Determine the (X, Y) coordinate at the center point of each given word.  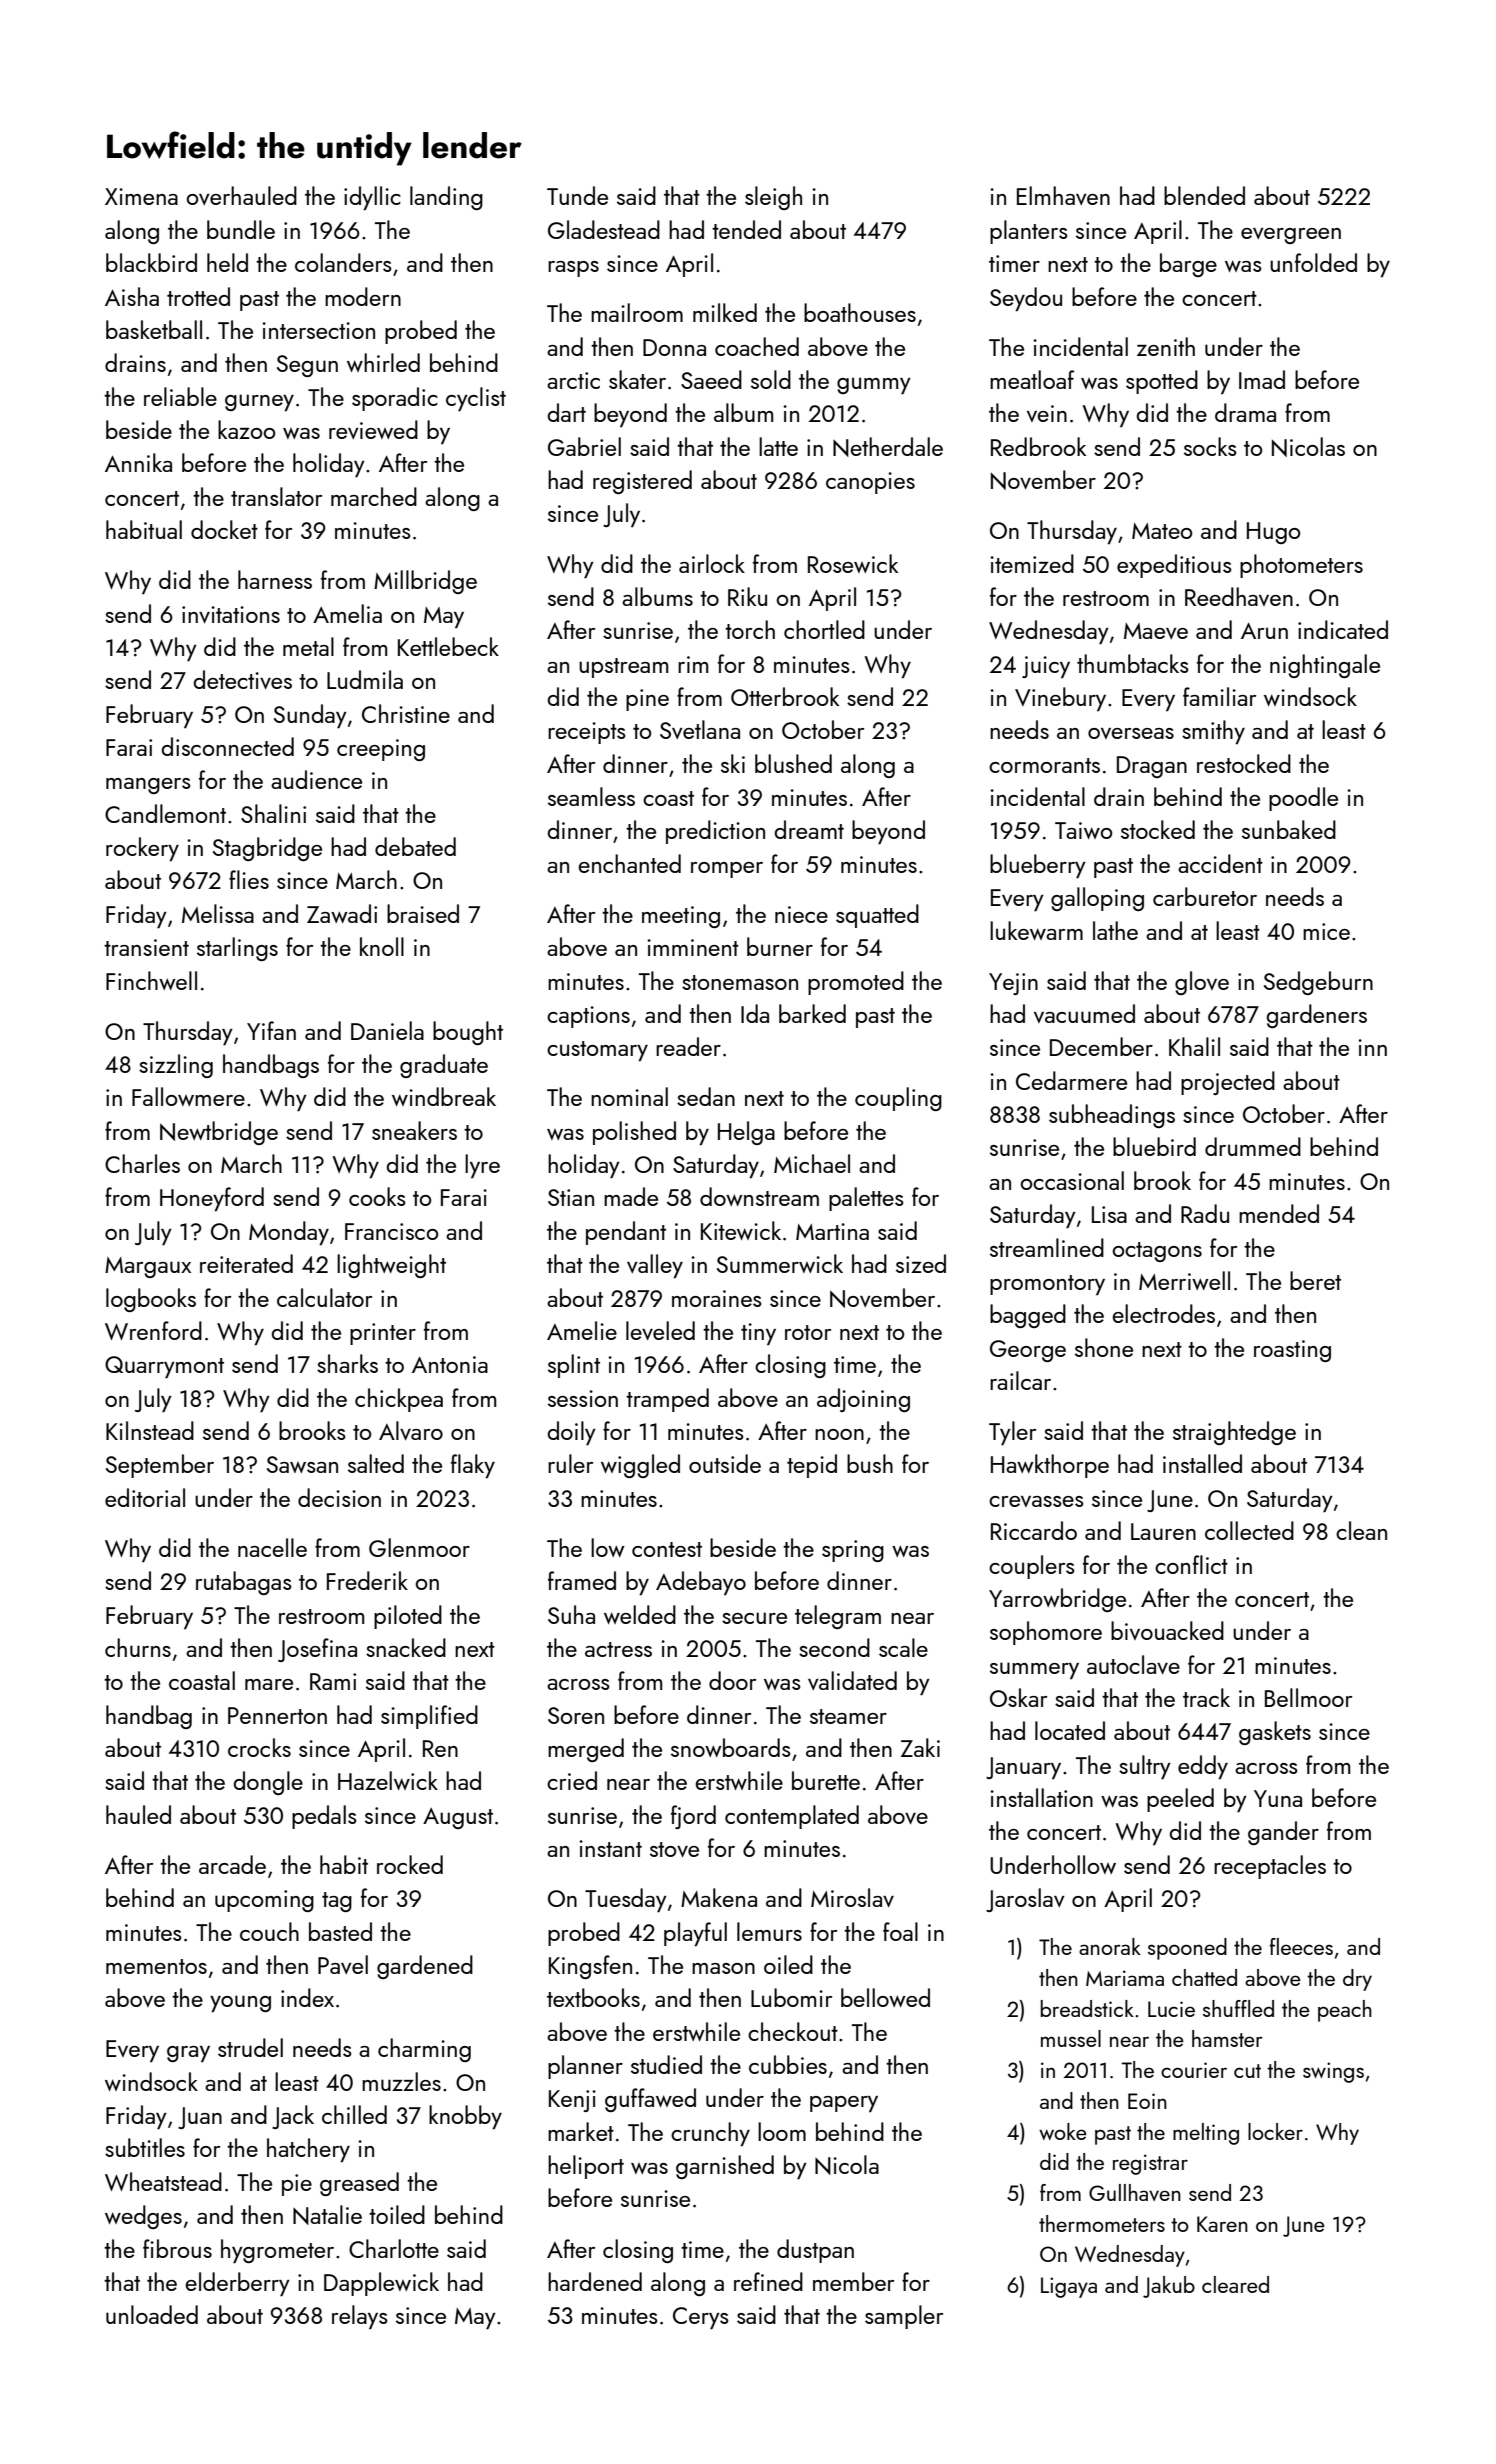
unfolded (1313, 262)
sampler (904, 2317)
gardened (425, 1967)
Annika (138, 462)
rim (693, 664)
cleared (1235, 2284)
